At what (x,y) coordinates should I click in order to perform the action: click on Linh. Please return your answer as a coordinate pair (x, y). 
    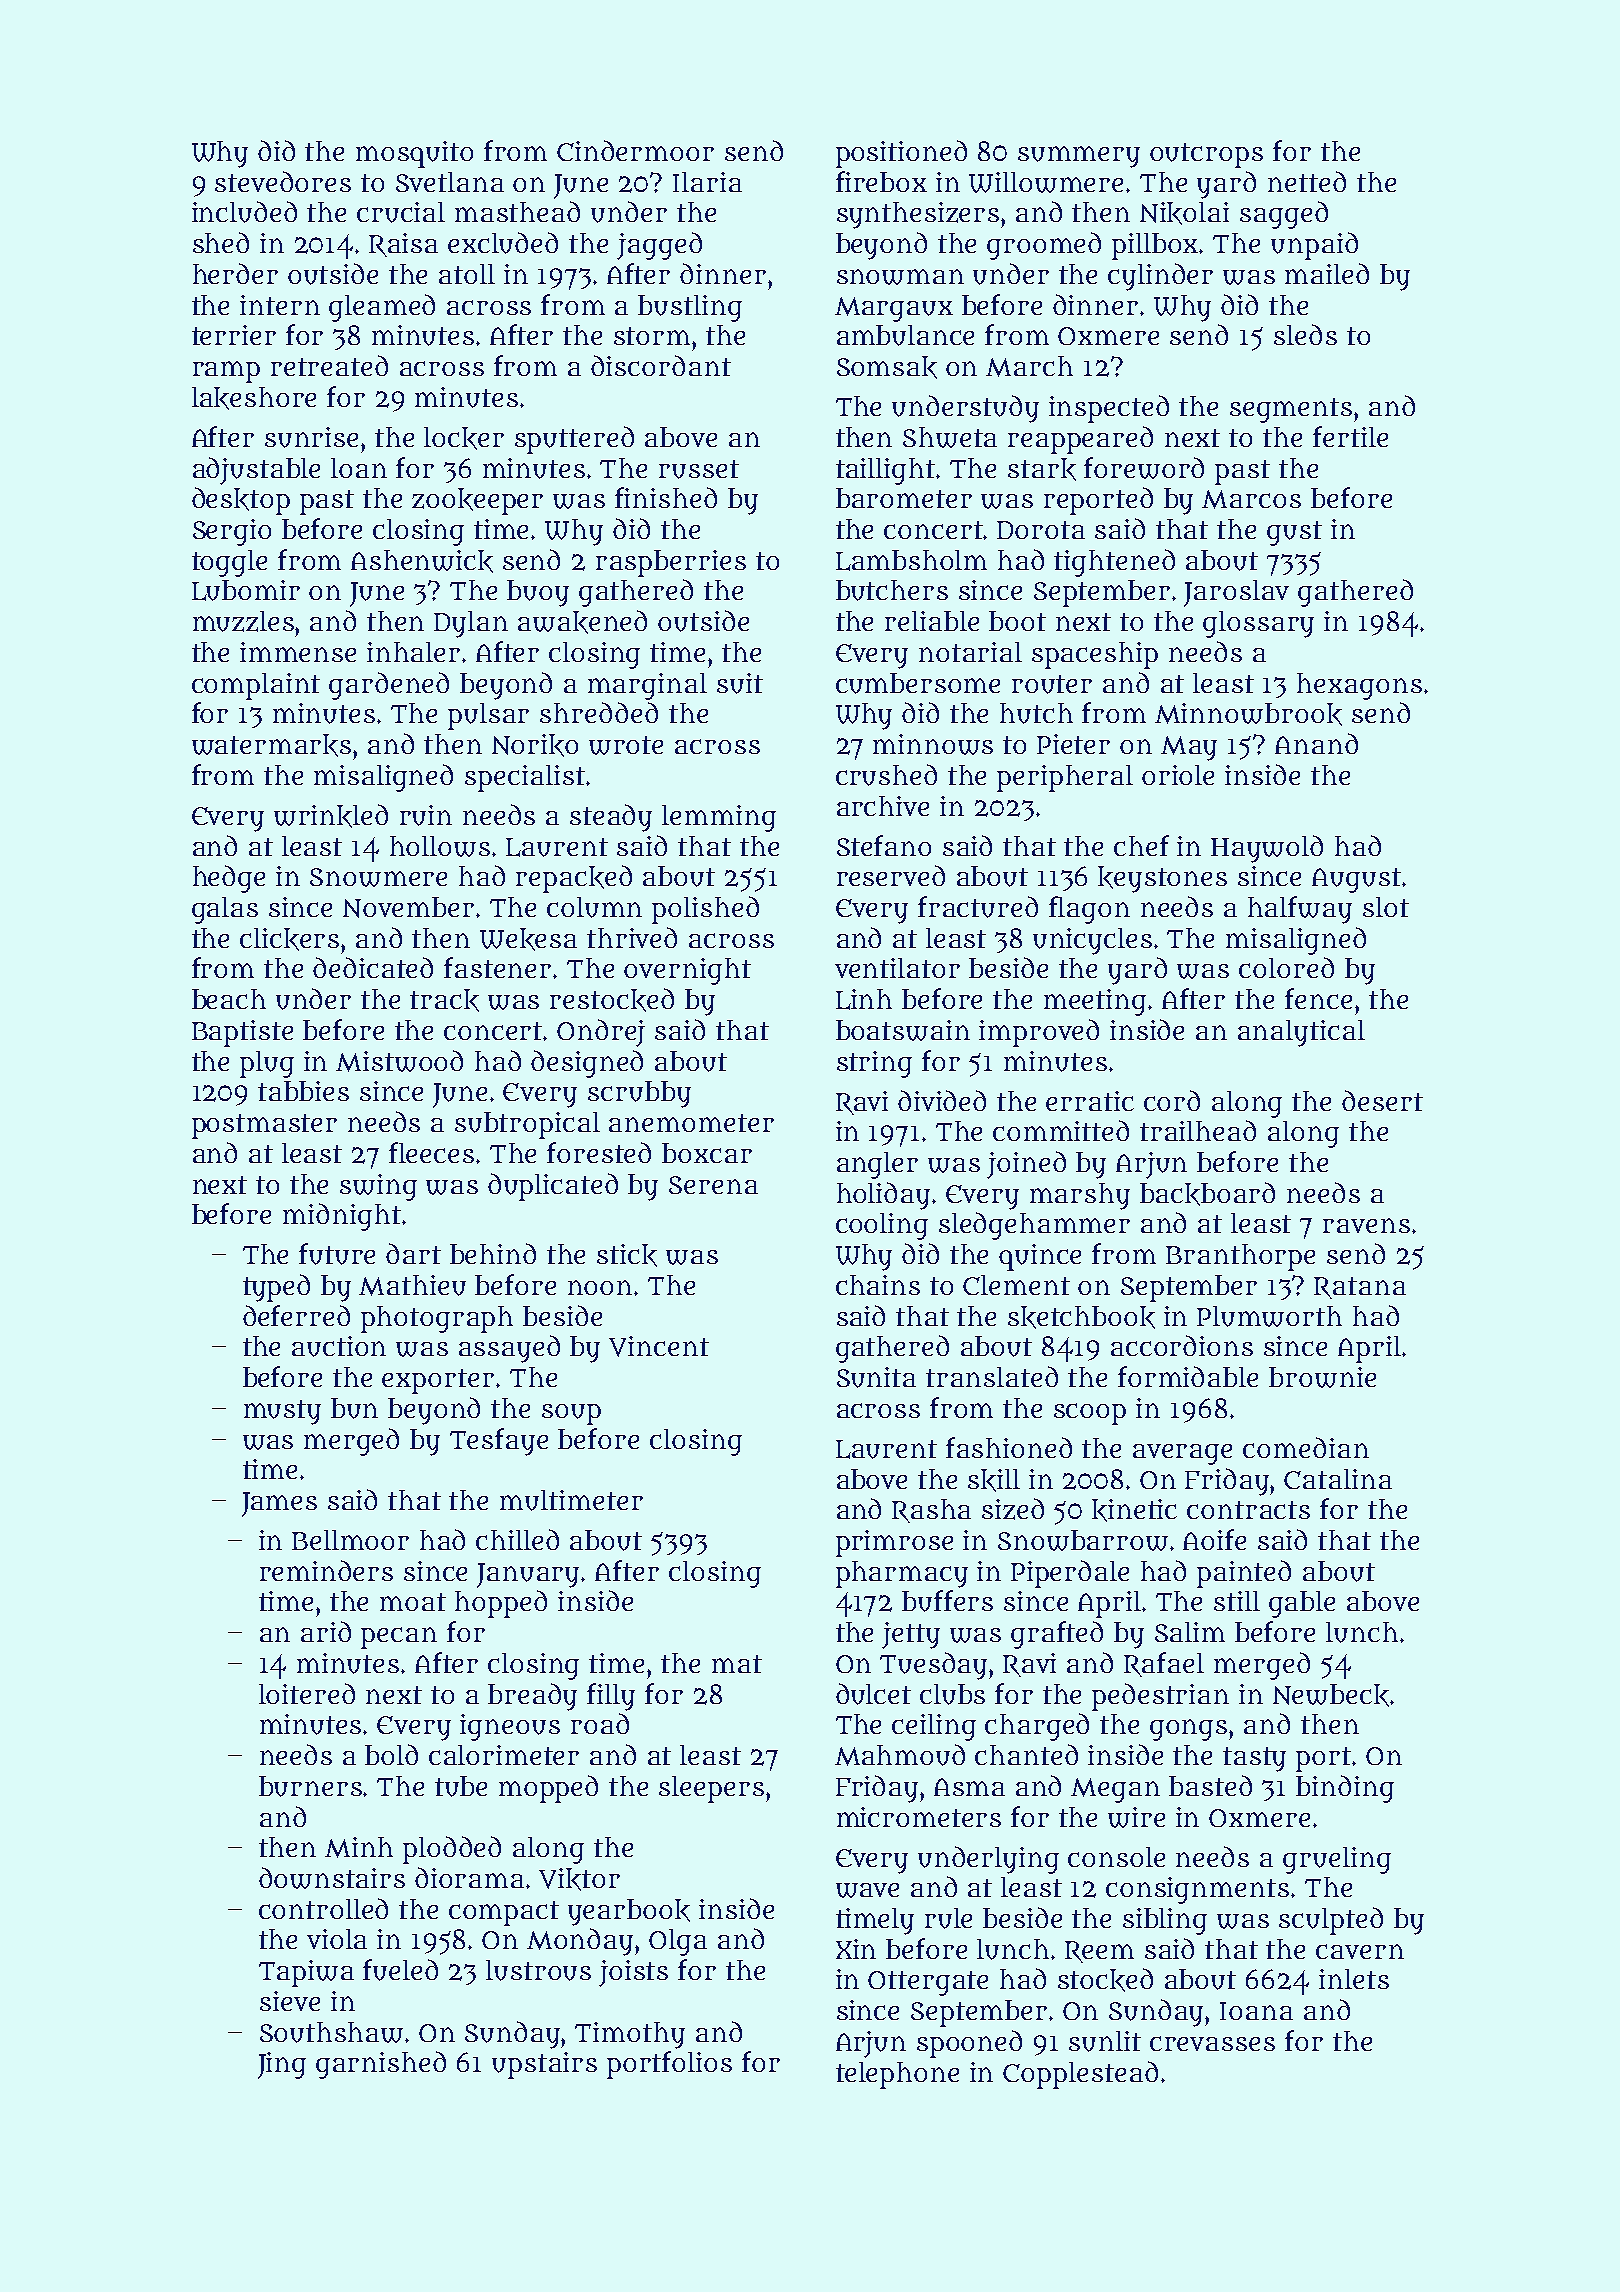
    Looking at the image, I should click on (864, 999).
